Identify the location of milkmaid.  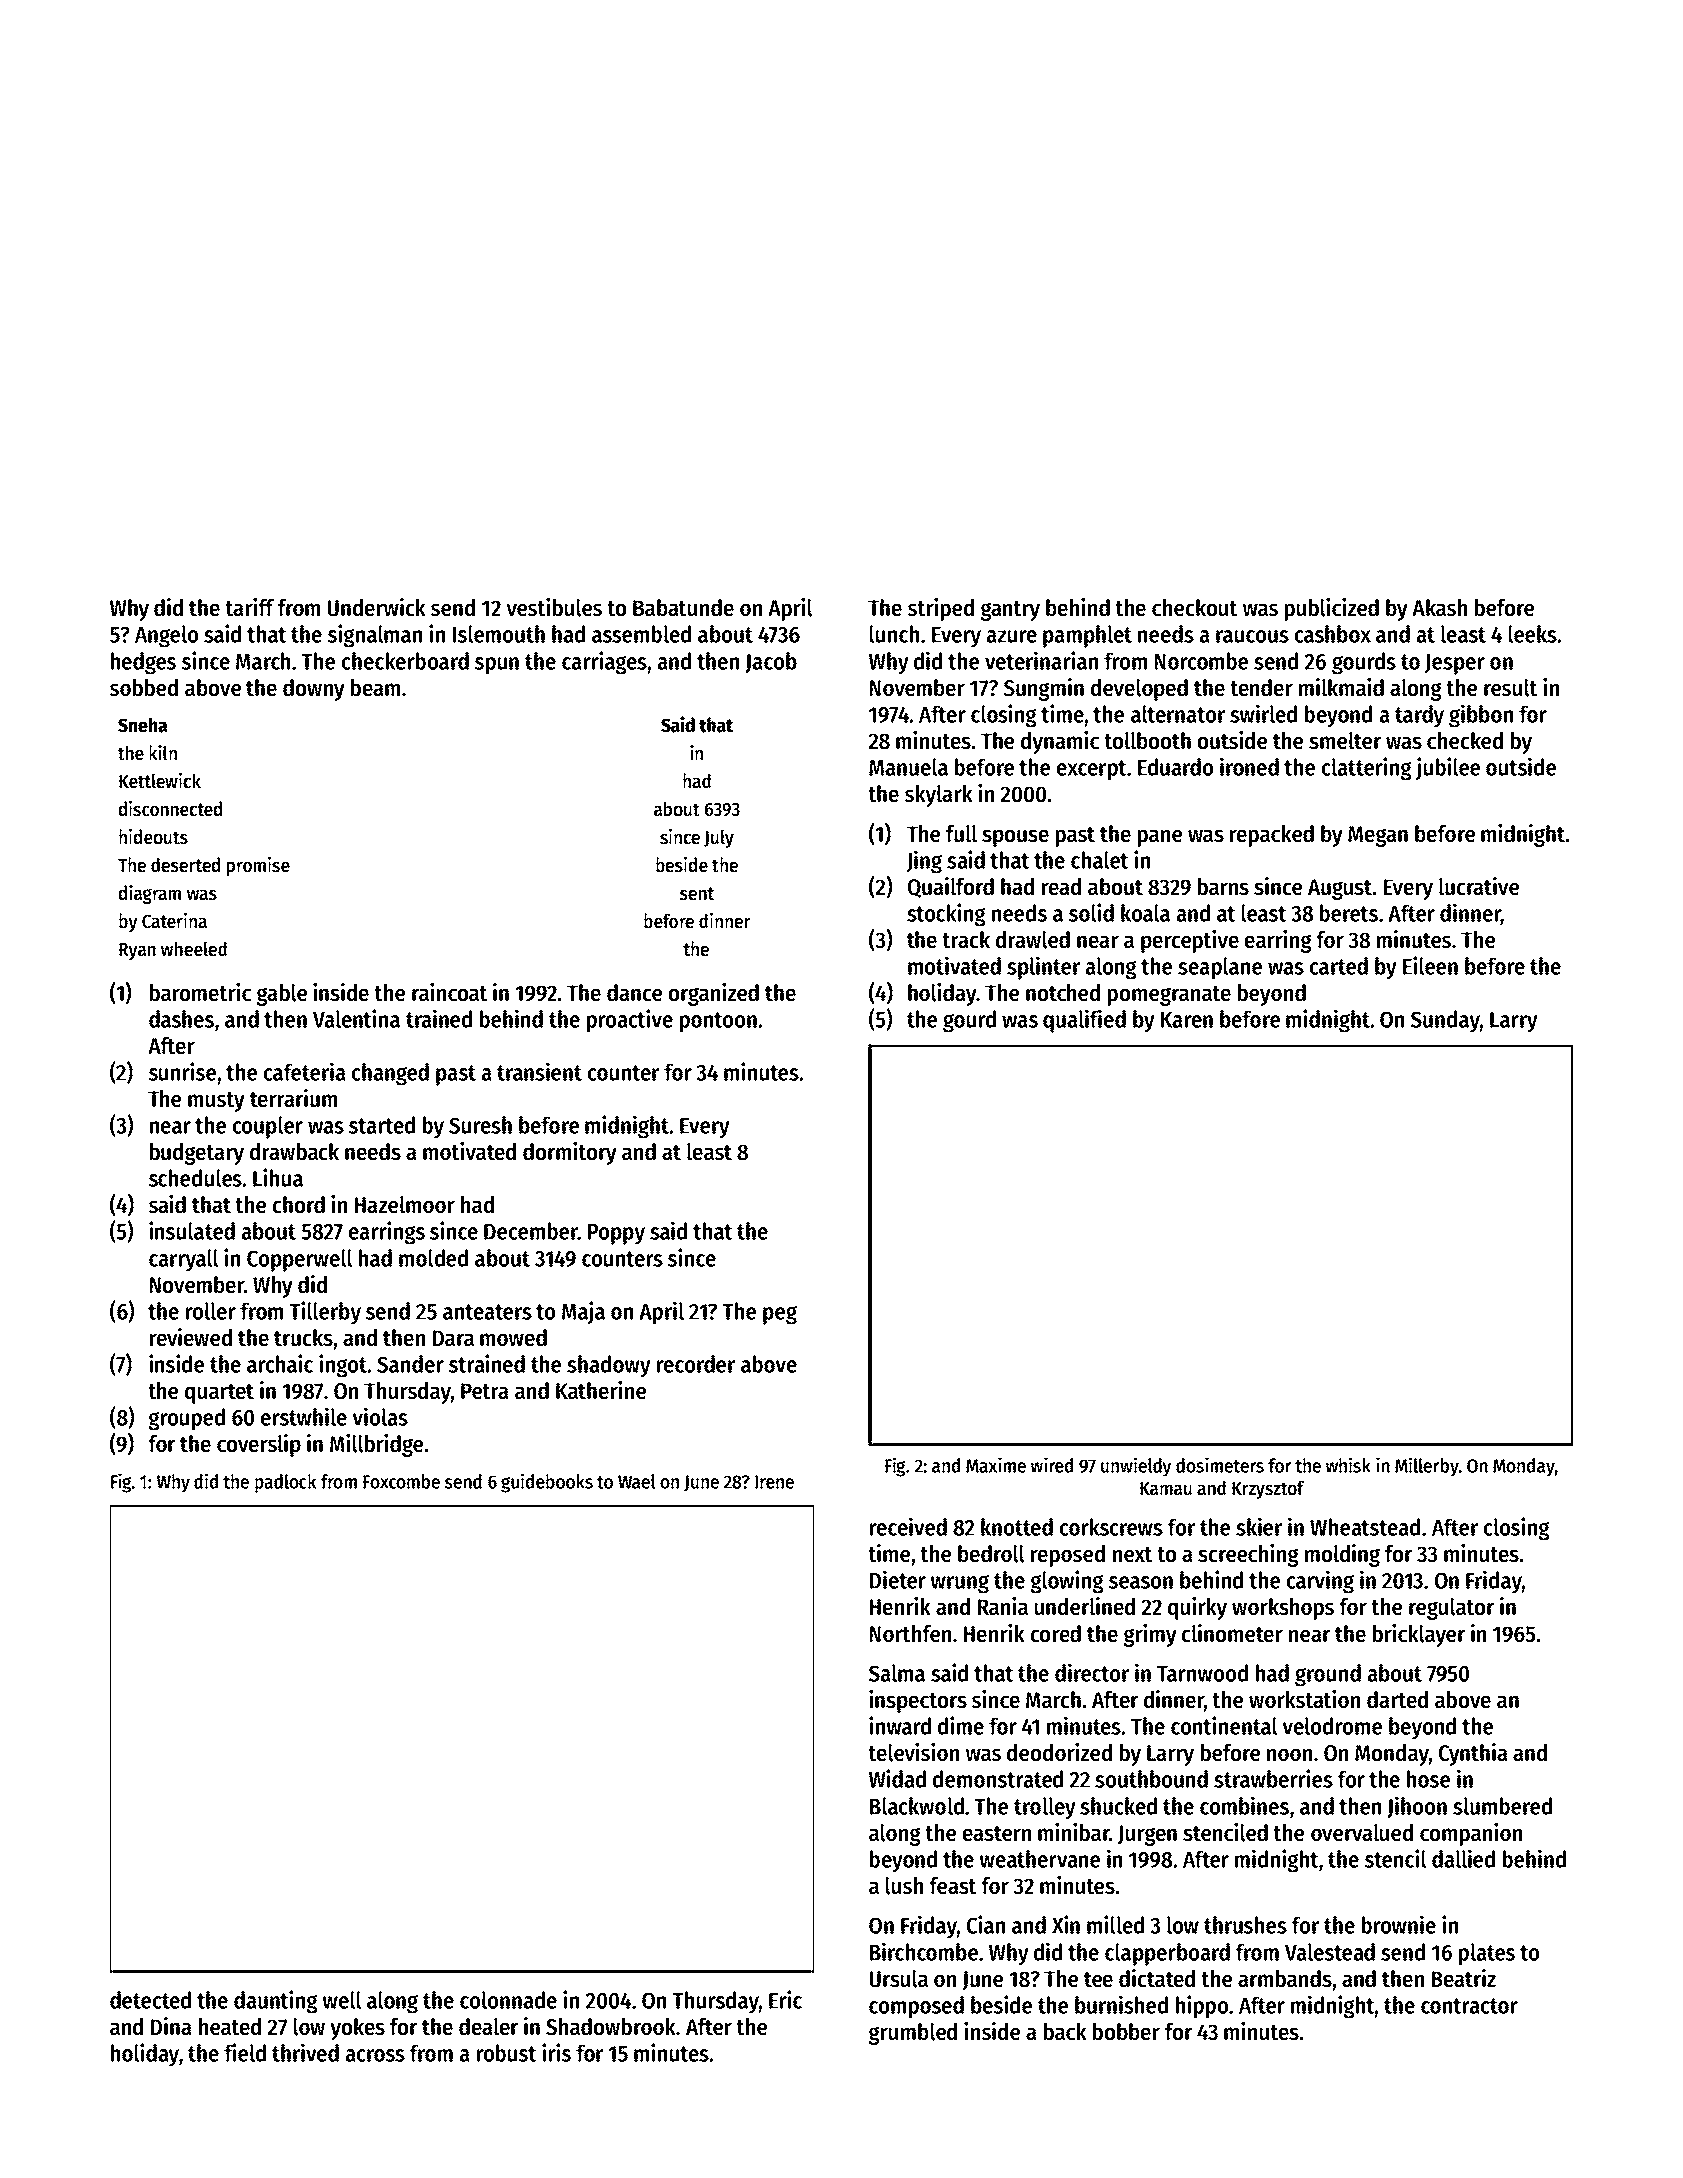
(1341, 687).
